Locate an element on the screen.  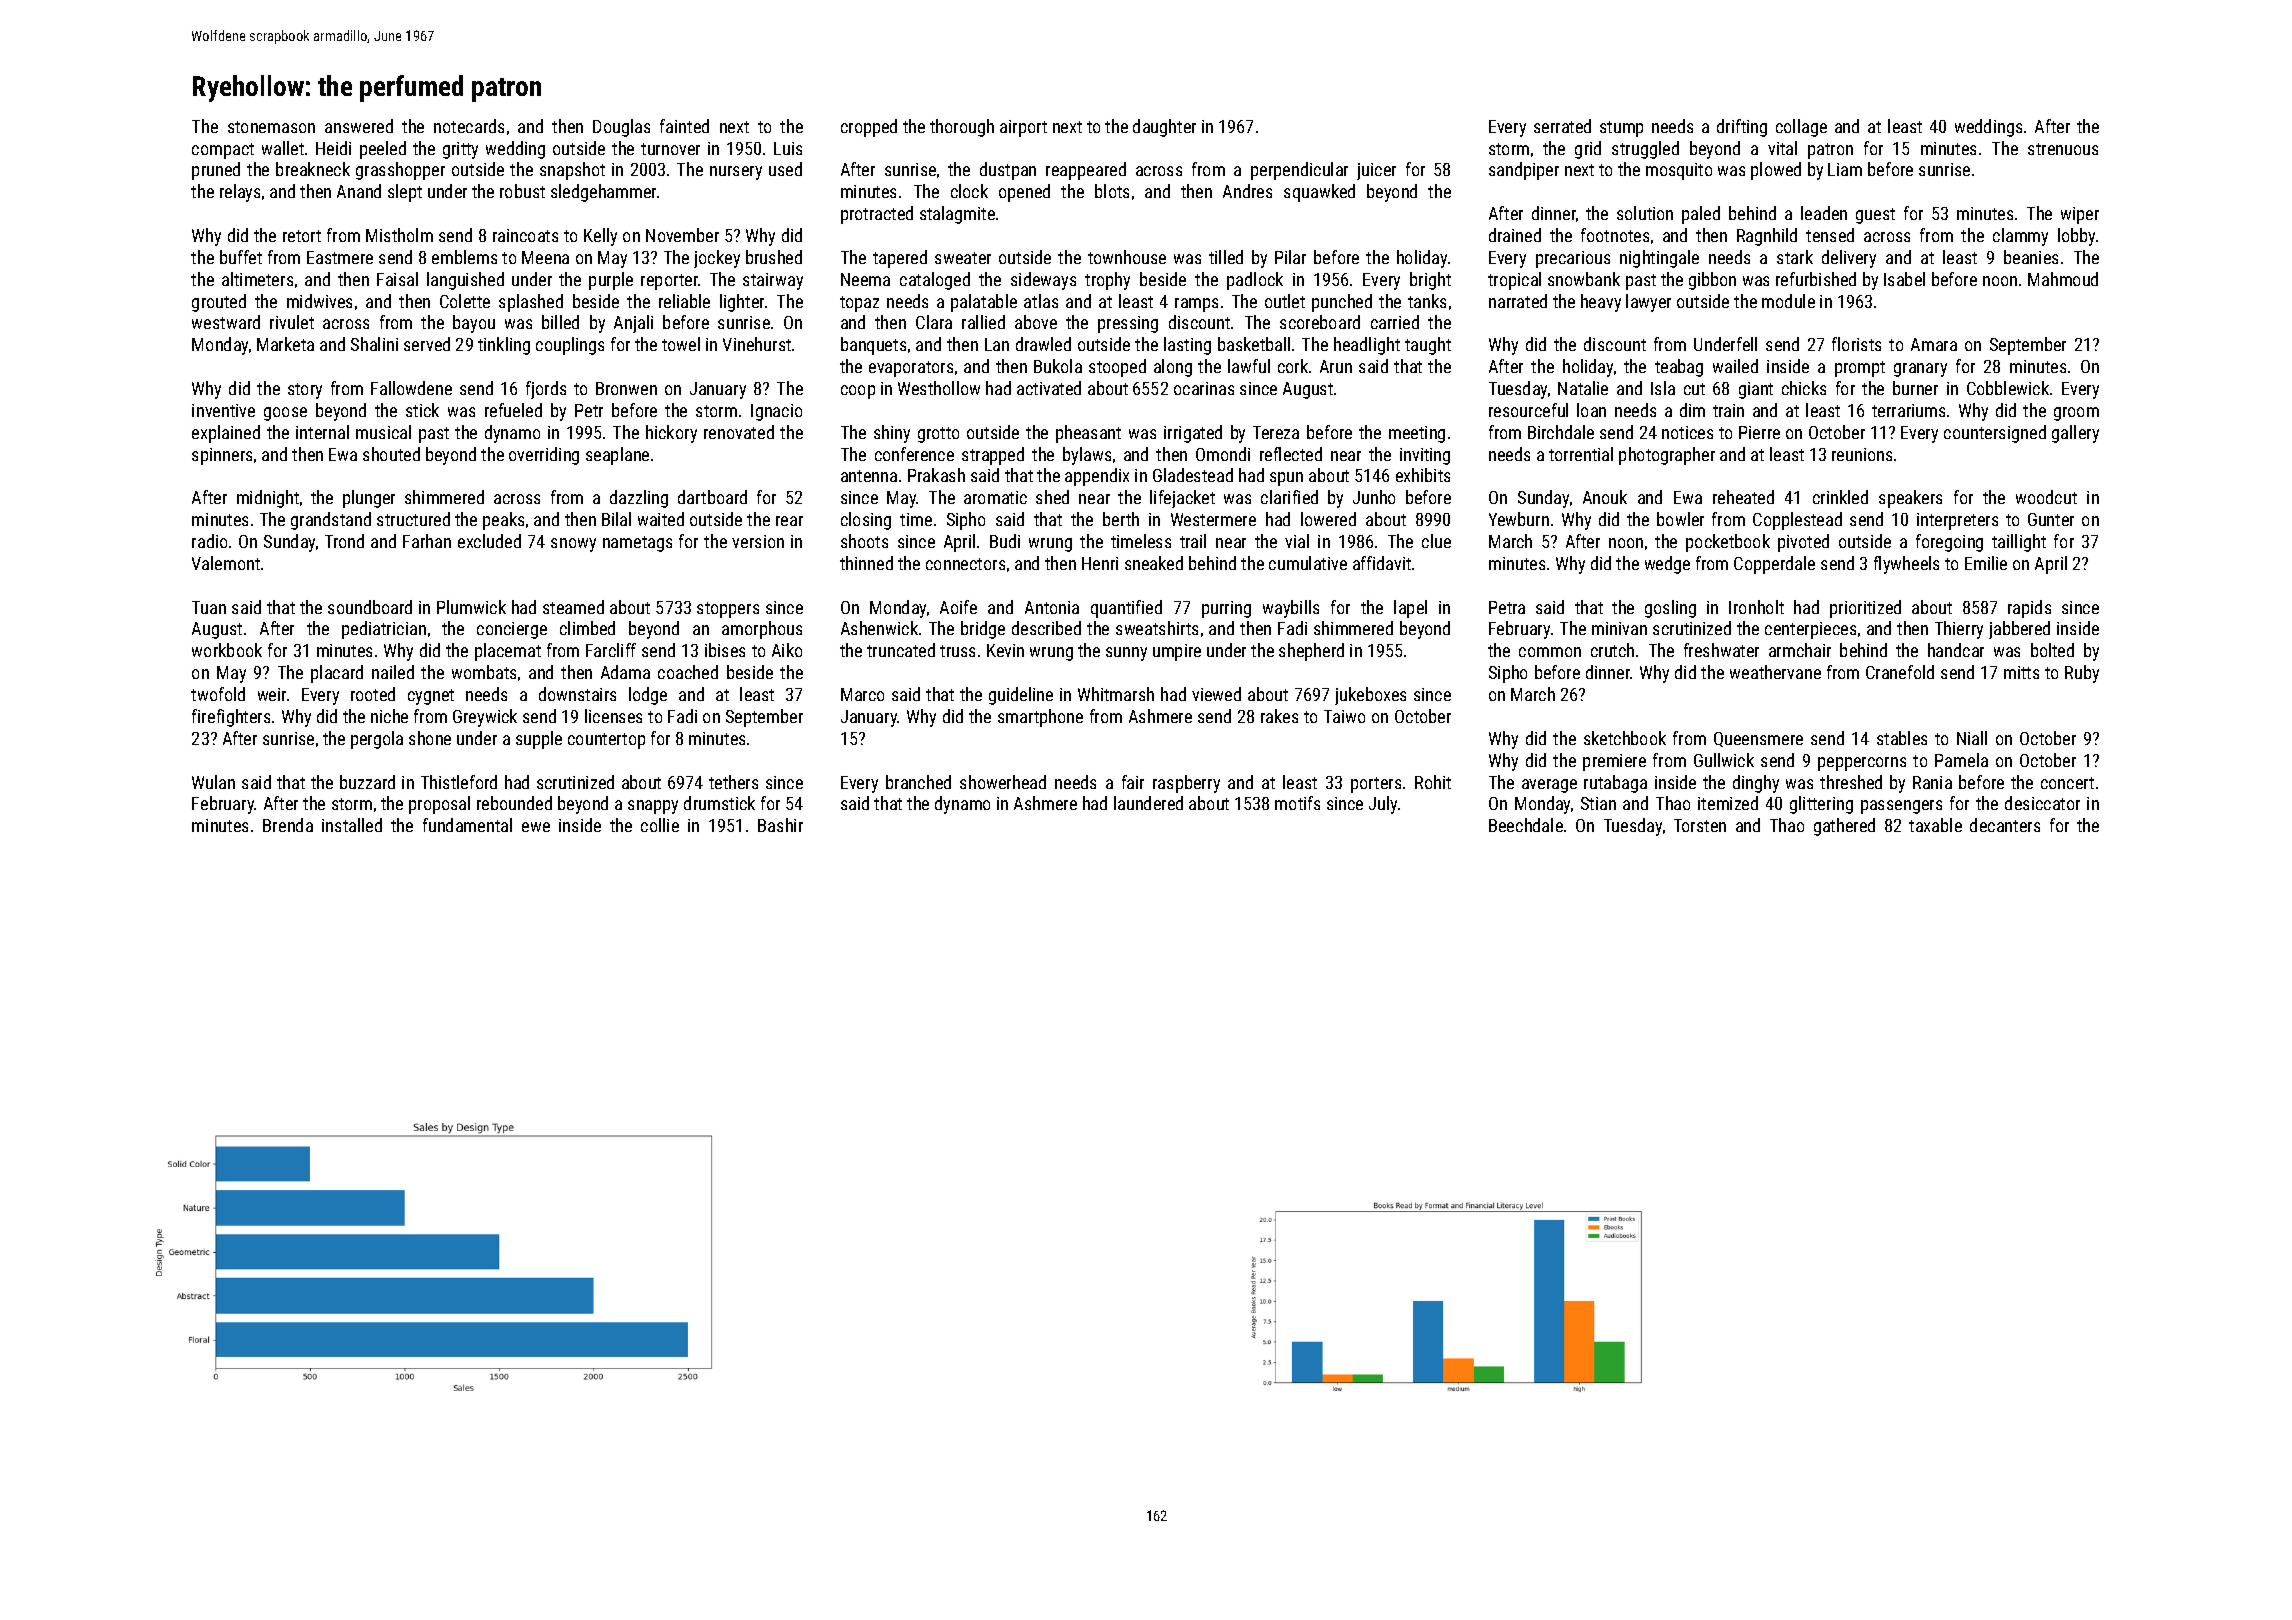
musical is located at coordinates (383, 432).
